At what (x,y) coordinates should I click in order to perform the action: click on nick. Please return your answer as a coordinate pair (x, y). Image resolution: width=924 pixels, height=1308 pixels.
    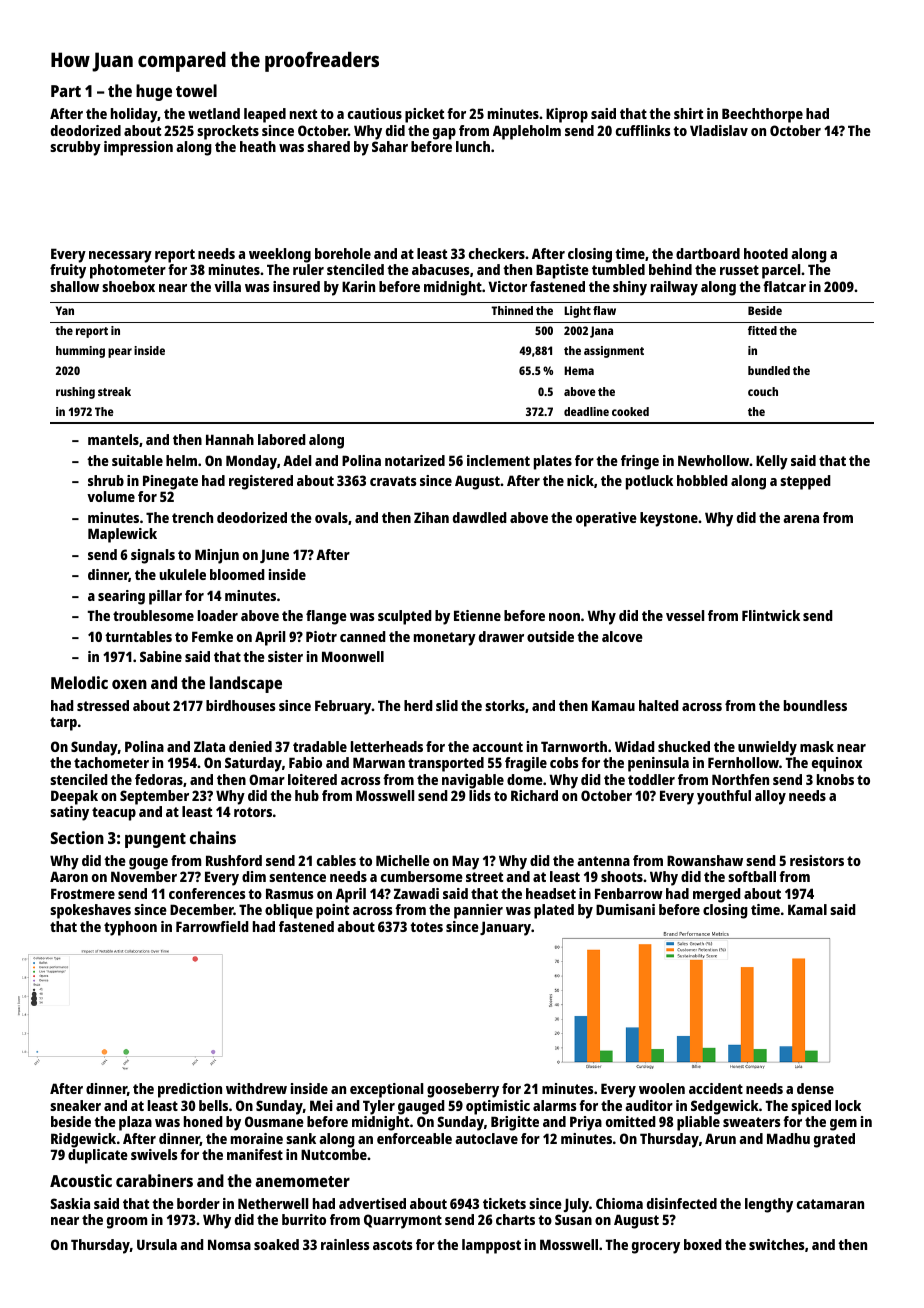
    Looking at the image, I should click on (580, 480).
